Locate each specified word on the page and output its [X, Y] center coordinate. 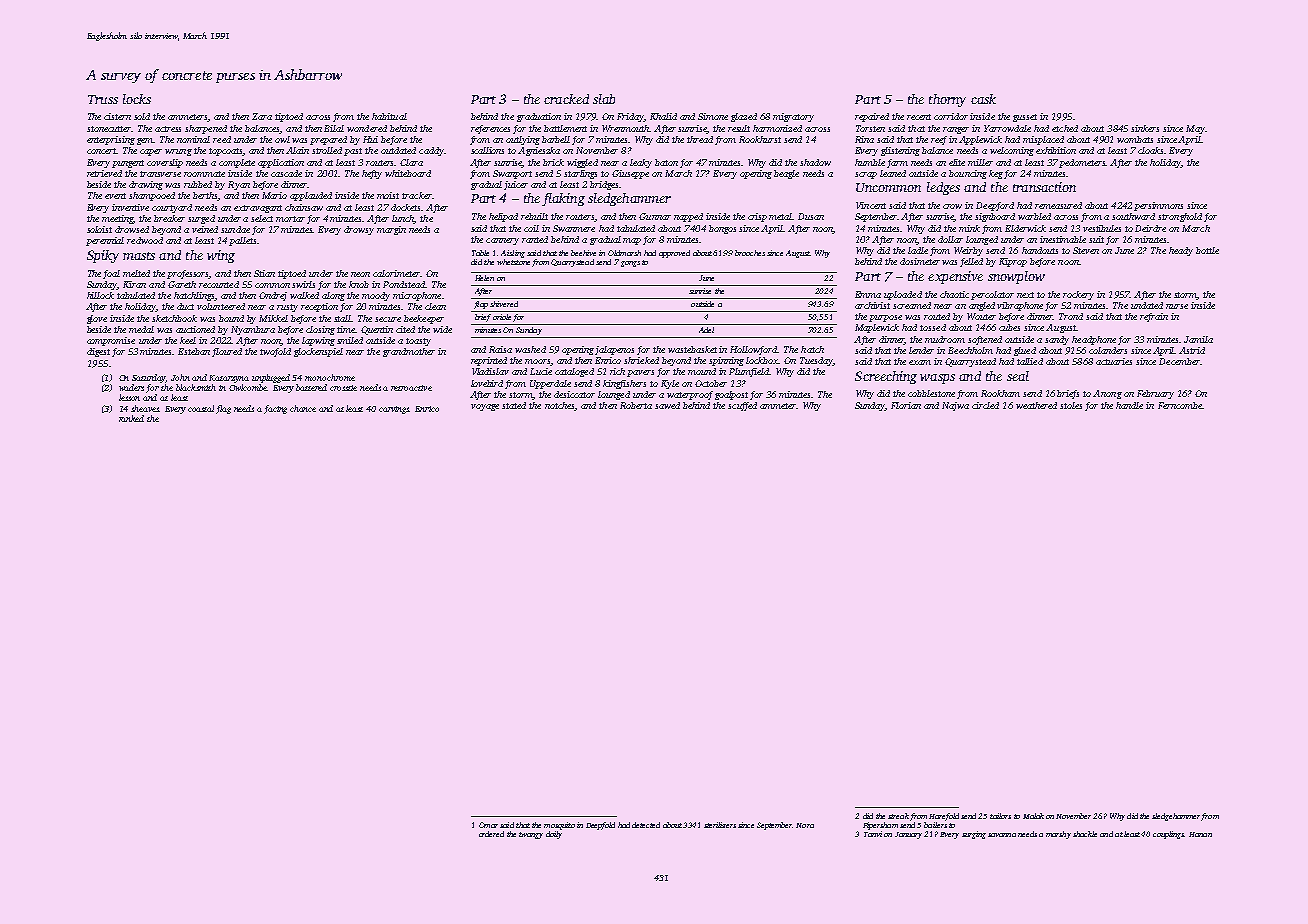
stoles [1071, 405]
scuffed [742, 406]
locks [137, 99]
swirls [303, 284]
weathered [1036, 405]
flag [223, 409]
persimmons [1158, 206]
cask [983, 99]
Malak [1033, 816]
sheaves [145, 408]
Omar [488, 825]
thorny [947, 100]
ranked [131, 418]
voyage [485, 407]
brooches [750, 253]
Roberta [636, 405]
